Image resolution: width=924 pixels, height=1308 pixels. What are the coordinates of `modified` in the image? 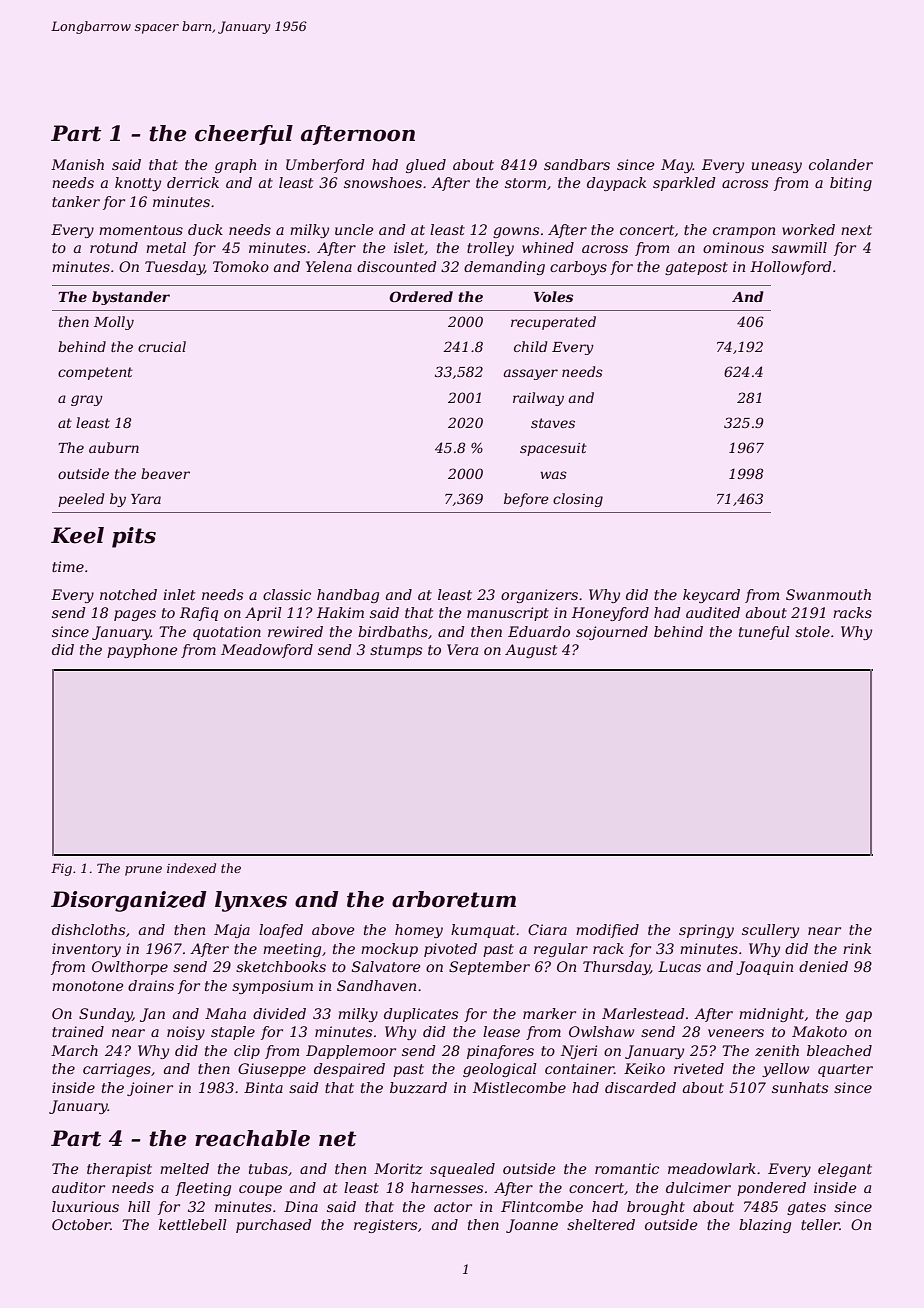 It's located at (607, 931).
